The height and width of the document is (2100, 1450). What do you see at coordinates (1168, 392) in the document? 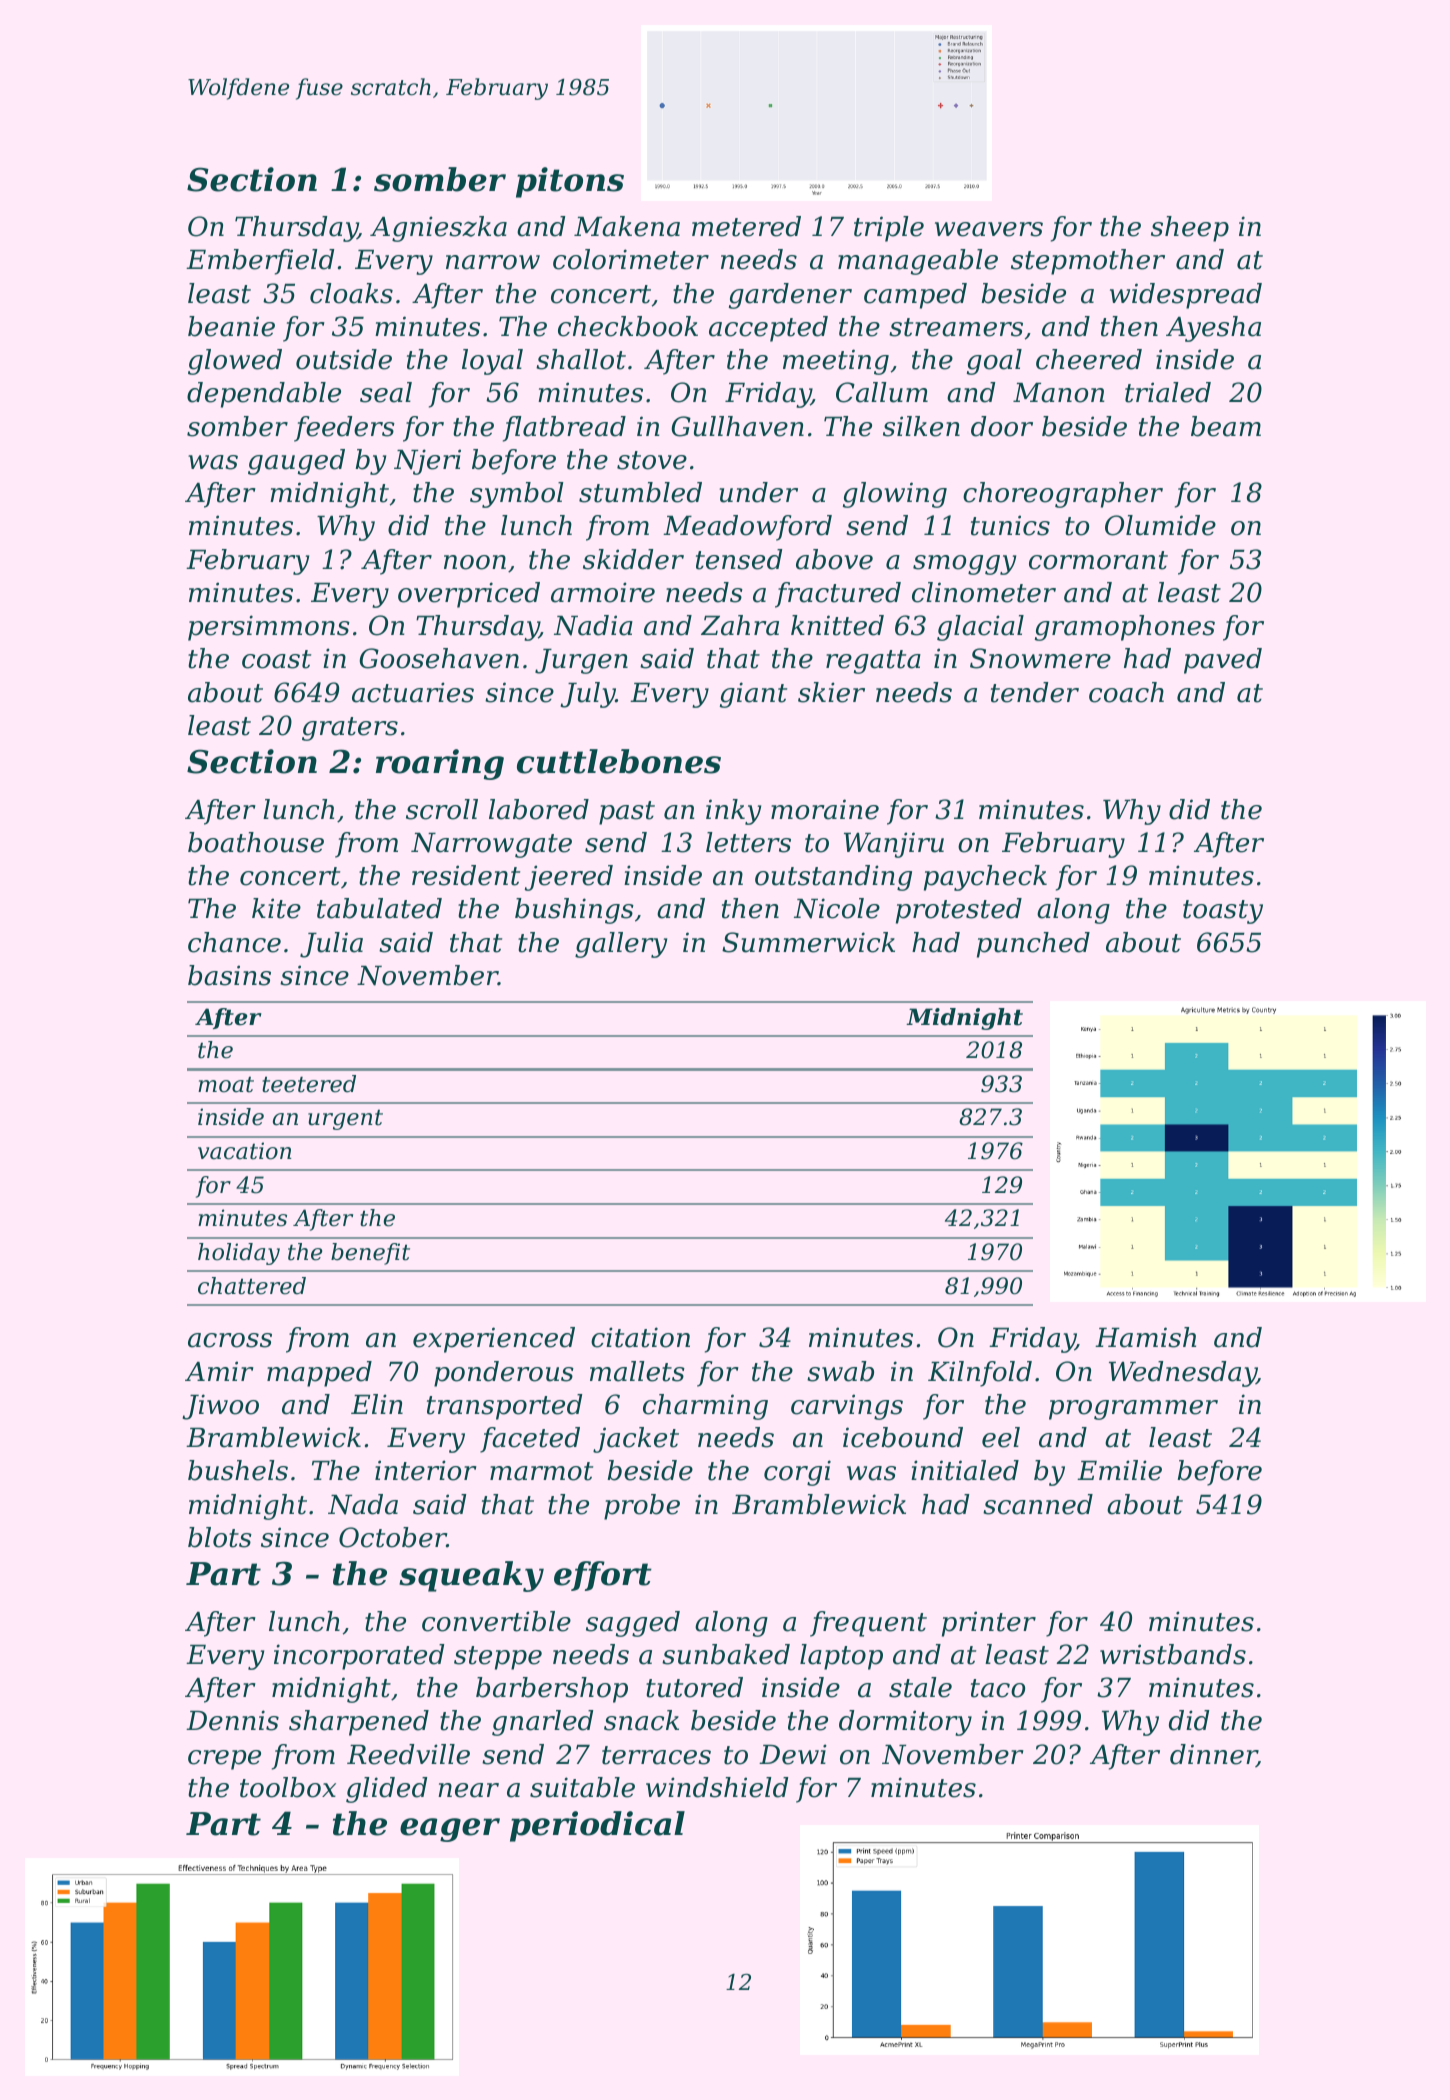
I see `trialed` at bounding box center [1168, 392].
